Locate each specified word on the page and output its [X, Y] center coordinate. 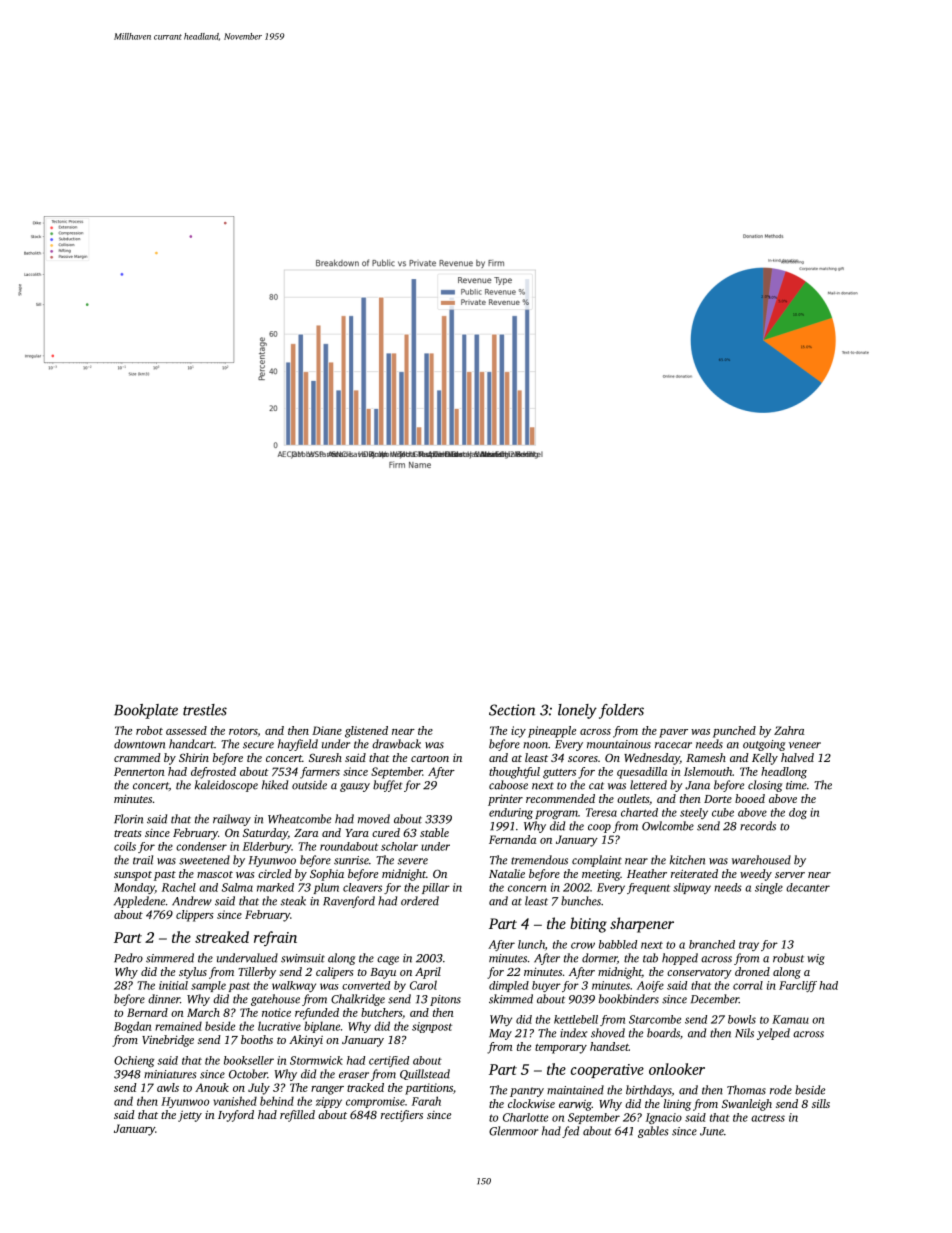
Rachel [179, 887]
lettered [648, 785]
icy [518, 732]
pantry [527, 1092]
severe [413, 861]
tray [749, 946]
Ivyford [236, 1116]
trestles [205, 710]
